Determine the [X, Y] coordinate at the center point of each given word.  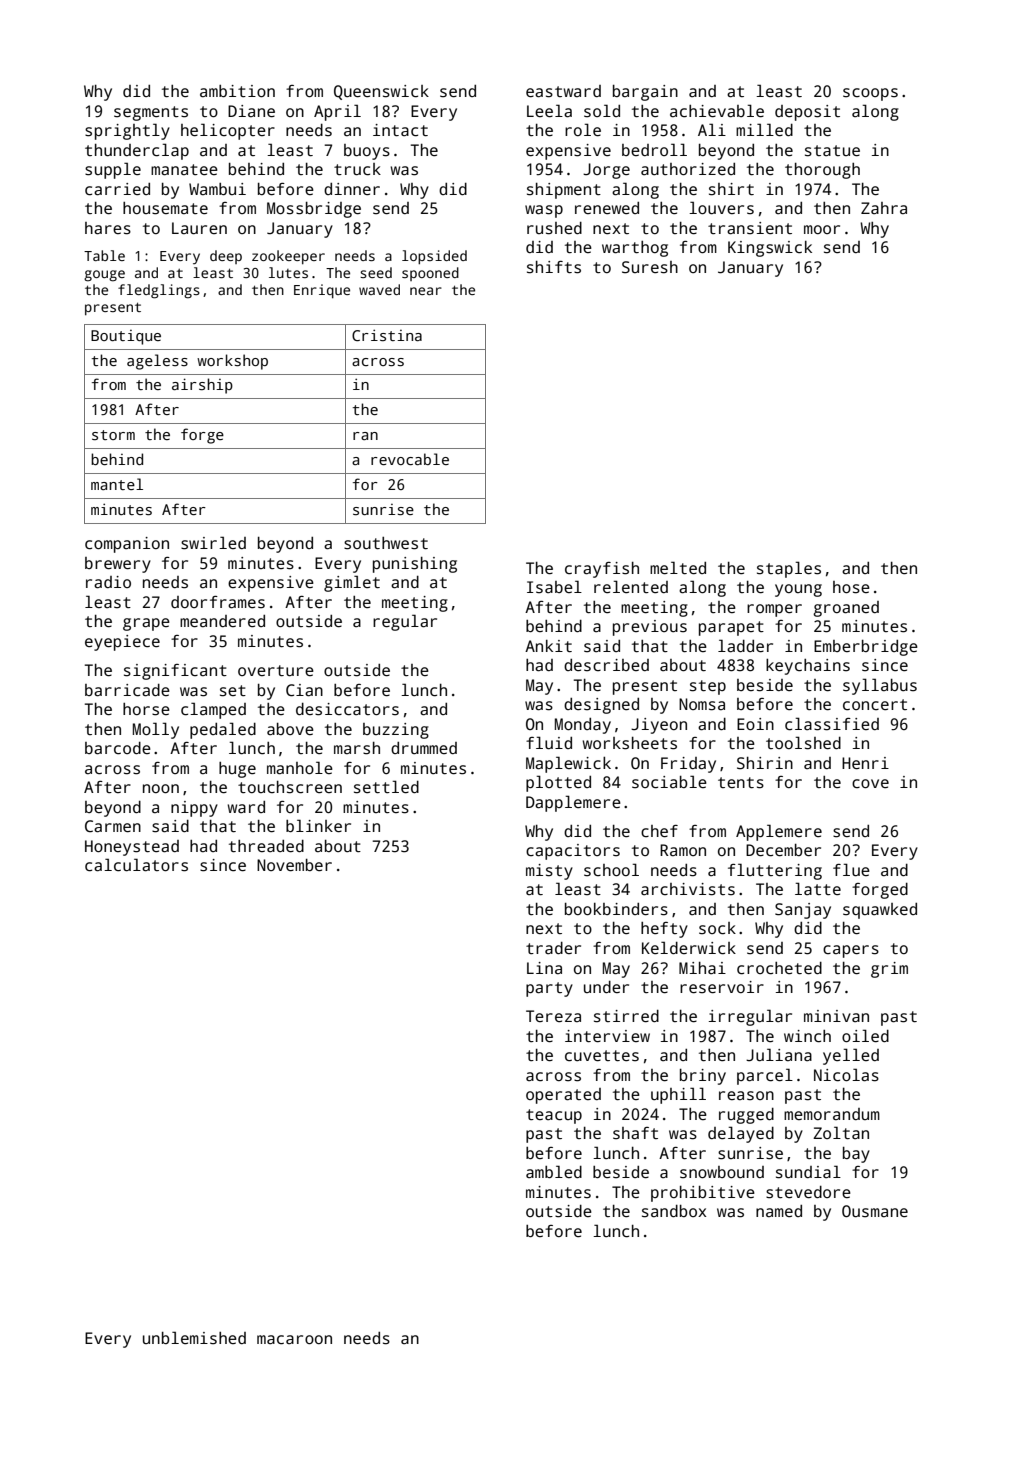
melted [678, 568]
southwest [386, 543]
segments [151, 113]
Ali [712, 129]
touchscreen [290, 787]
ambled [554, 1171]
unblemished [194, 1338]
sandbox [674, 1211]
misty [549, 872]
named [779, 1211]
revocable [410, 459]
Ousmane [875, 1211]
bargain [645, 93]
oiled [865, 1036]
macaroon [294, 1340]
